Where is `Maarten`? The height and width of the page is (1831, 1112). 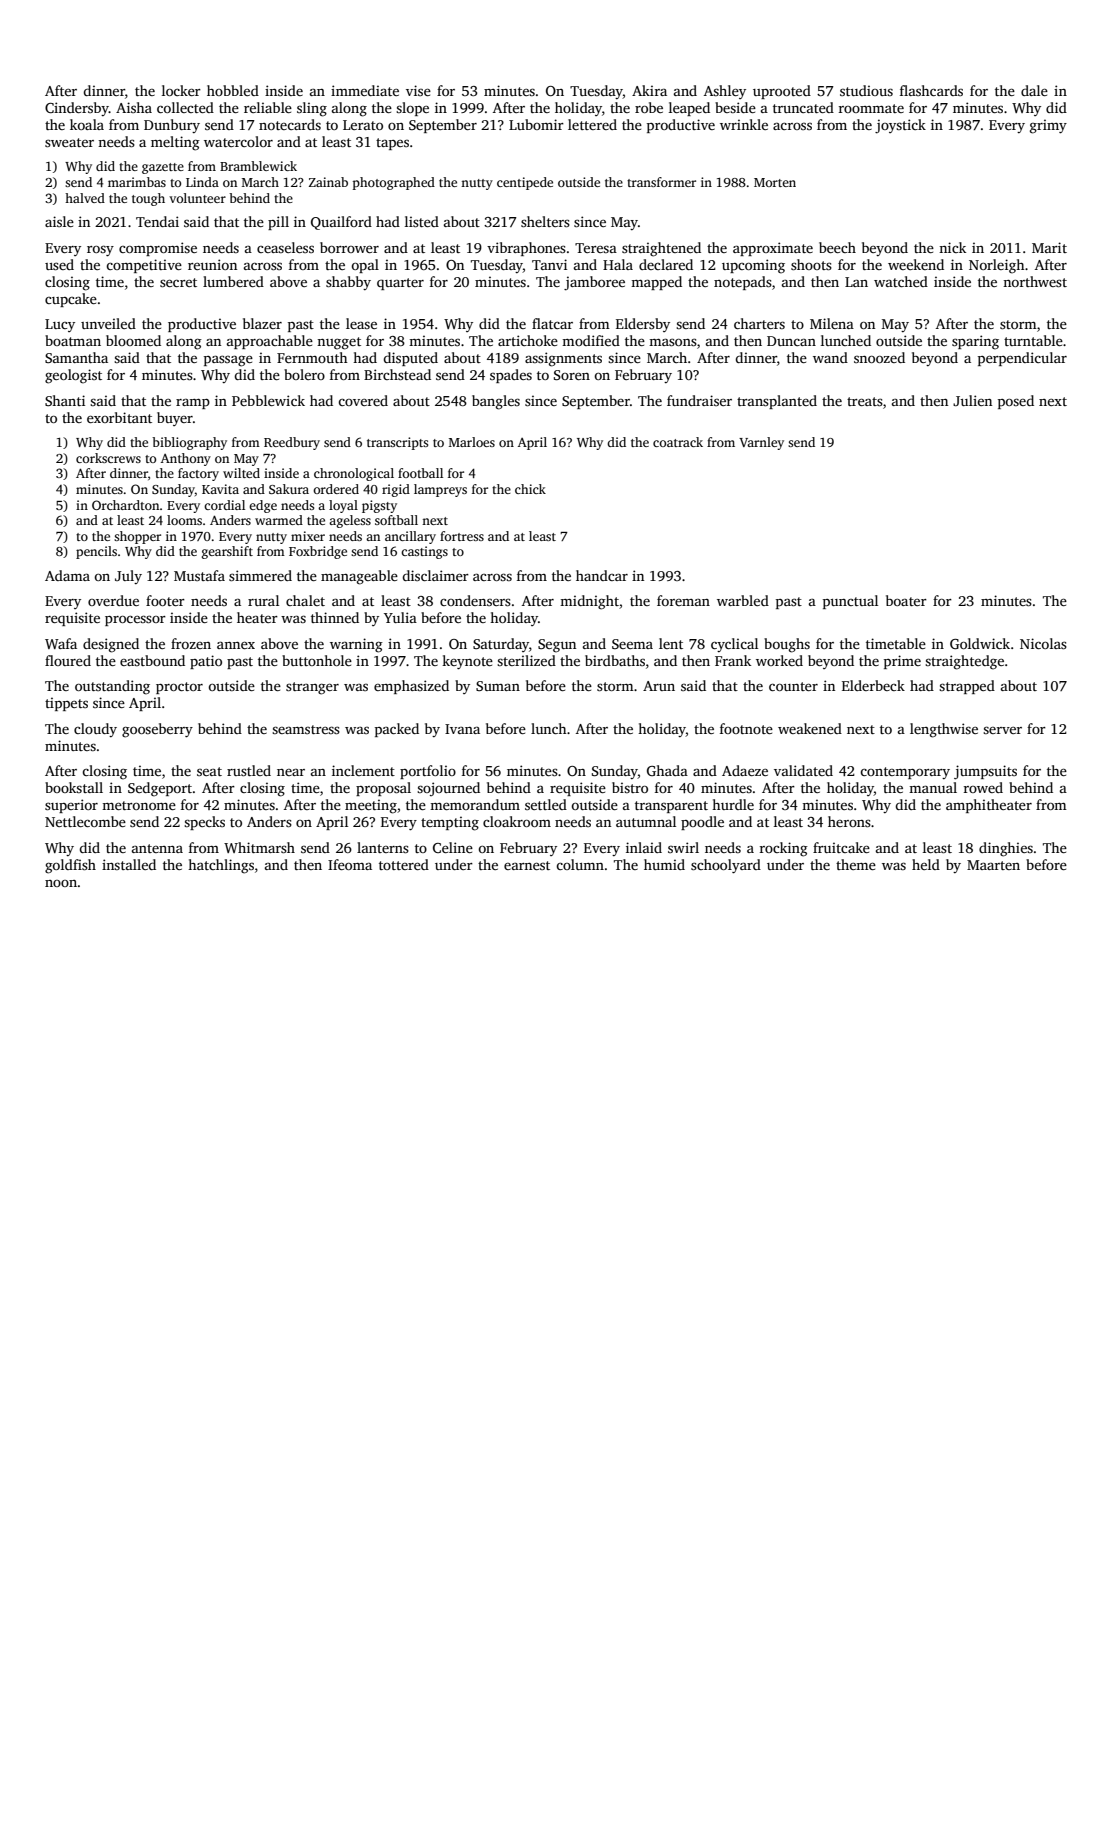 Maarten is located at coordinates (993, 865).
